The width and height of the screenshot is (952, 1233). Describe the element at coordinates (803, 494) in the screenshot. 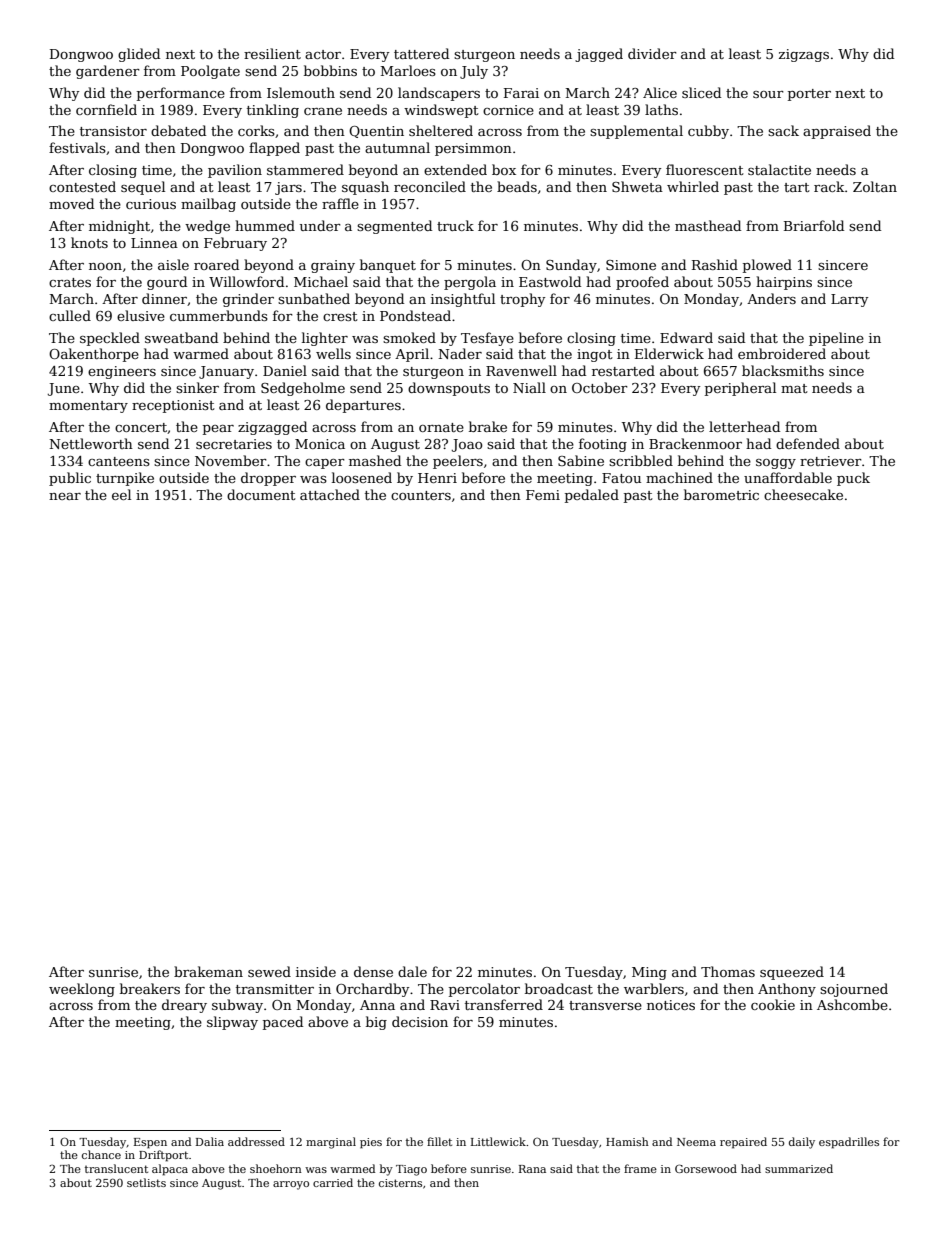

I see `cheesecake` at that location.
